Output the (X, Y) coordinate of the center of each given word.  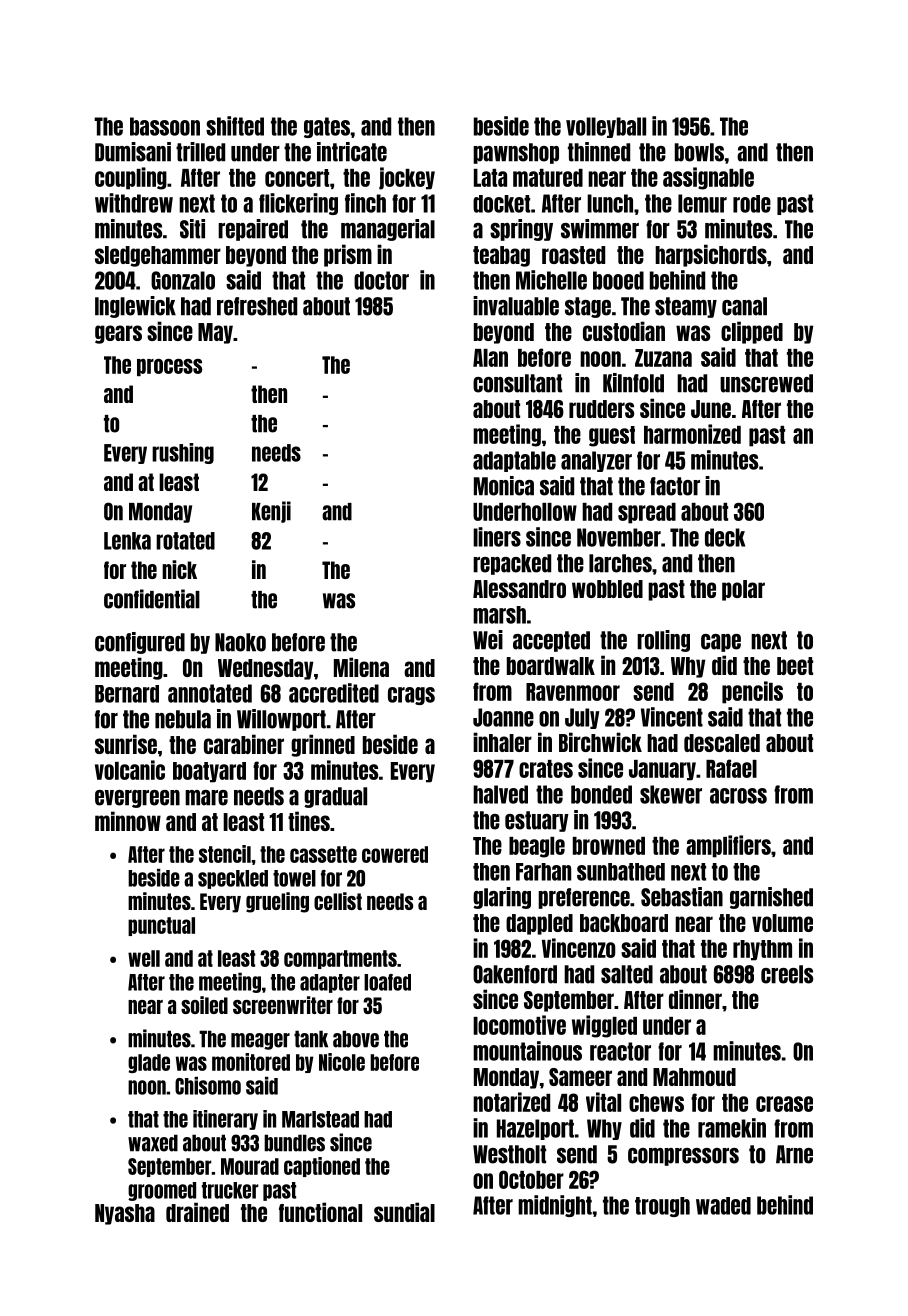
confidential (152, 599)
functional (320, 1212)
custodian (624, 331)
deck (725, 537)
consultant (517, 383)
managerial (388, 230)
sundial (404, 1212)
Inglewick (135, 307)
